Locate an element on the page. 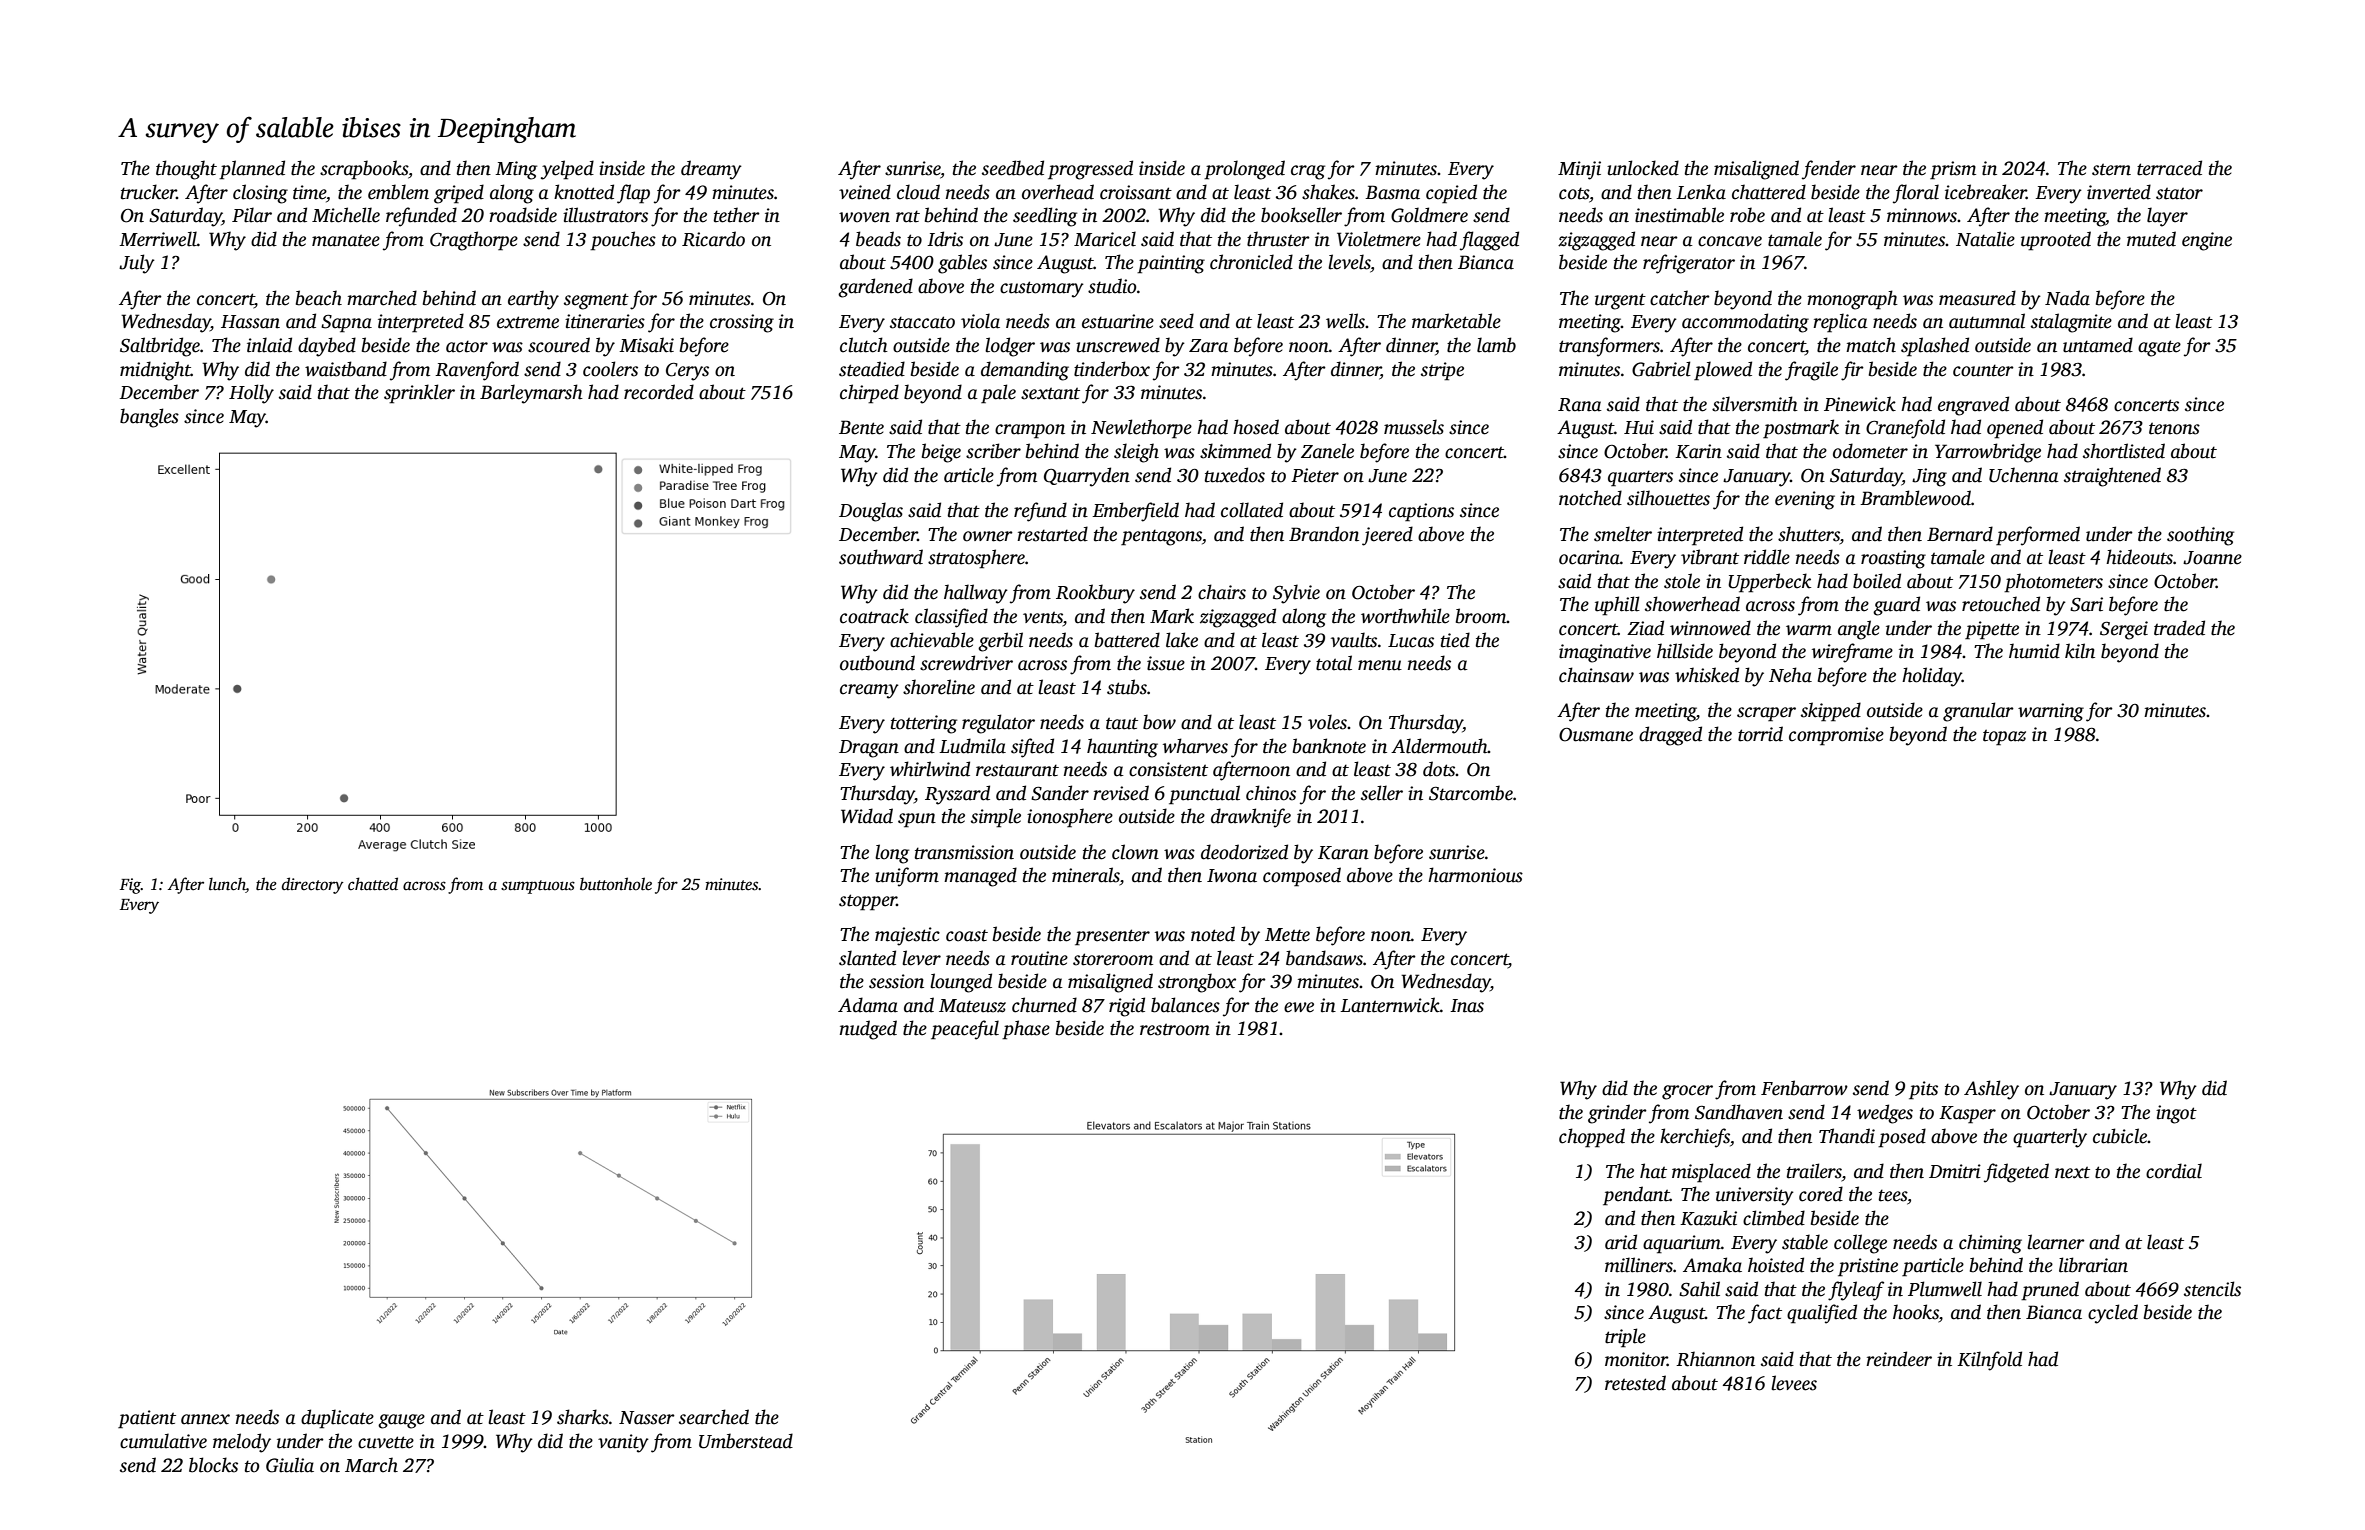  Ashley is located at coordinates (1991, 1090).
